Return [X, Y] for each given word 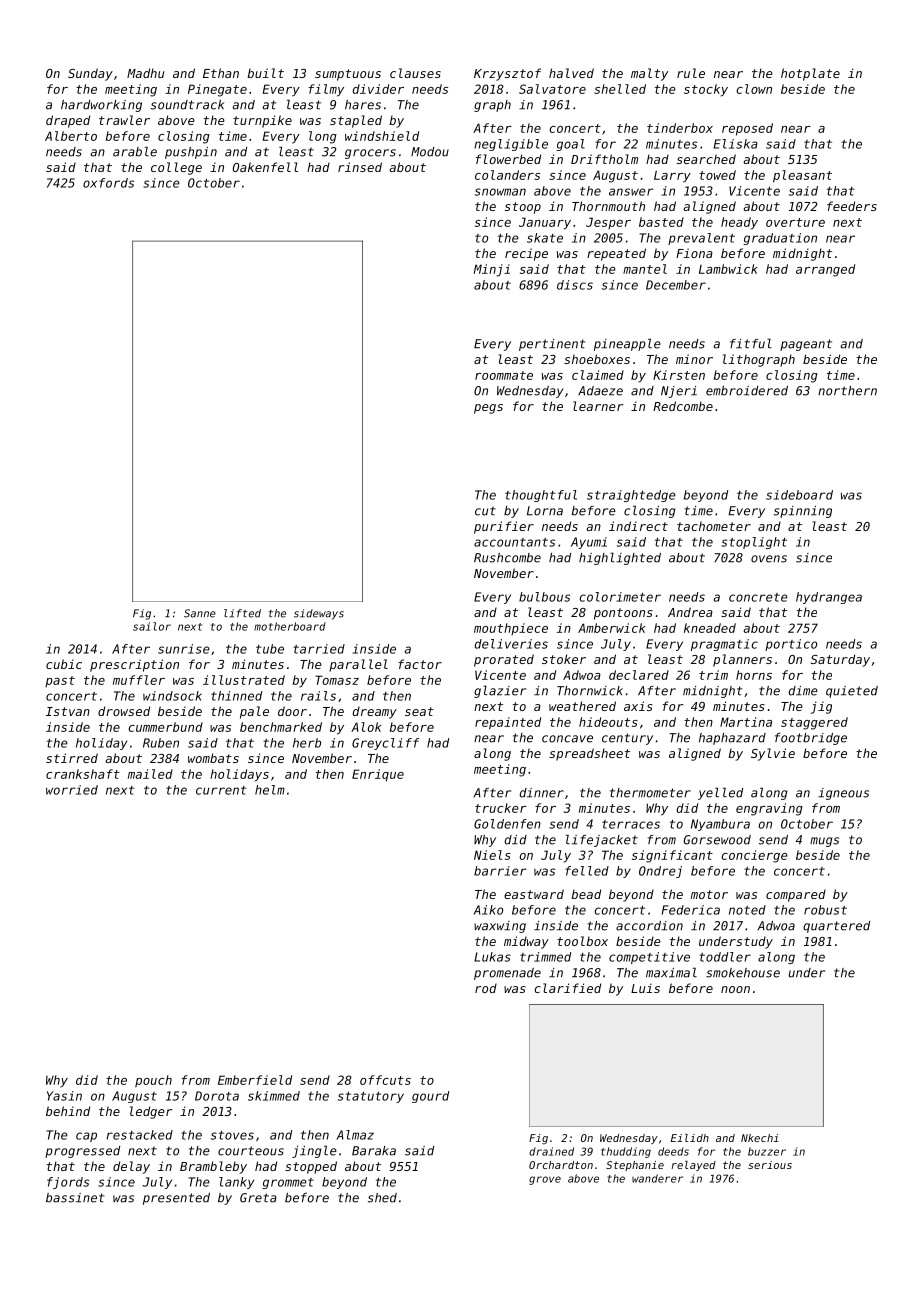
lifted [242, 613]
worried [72, 790]
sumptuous [348, 75]
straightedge [631, 496]
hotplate [810, 74]
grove [545, 1180]
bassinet [75, 1198]
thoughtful [541, 496]
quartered [836, 927]
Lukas [492, 957]
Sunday [90, 74]
